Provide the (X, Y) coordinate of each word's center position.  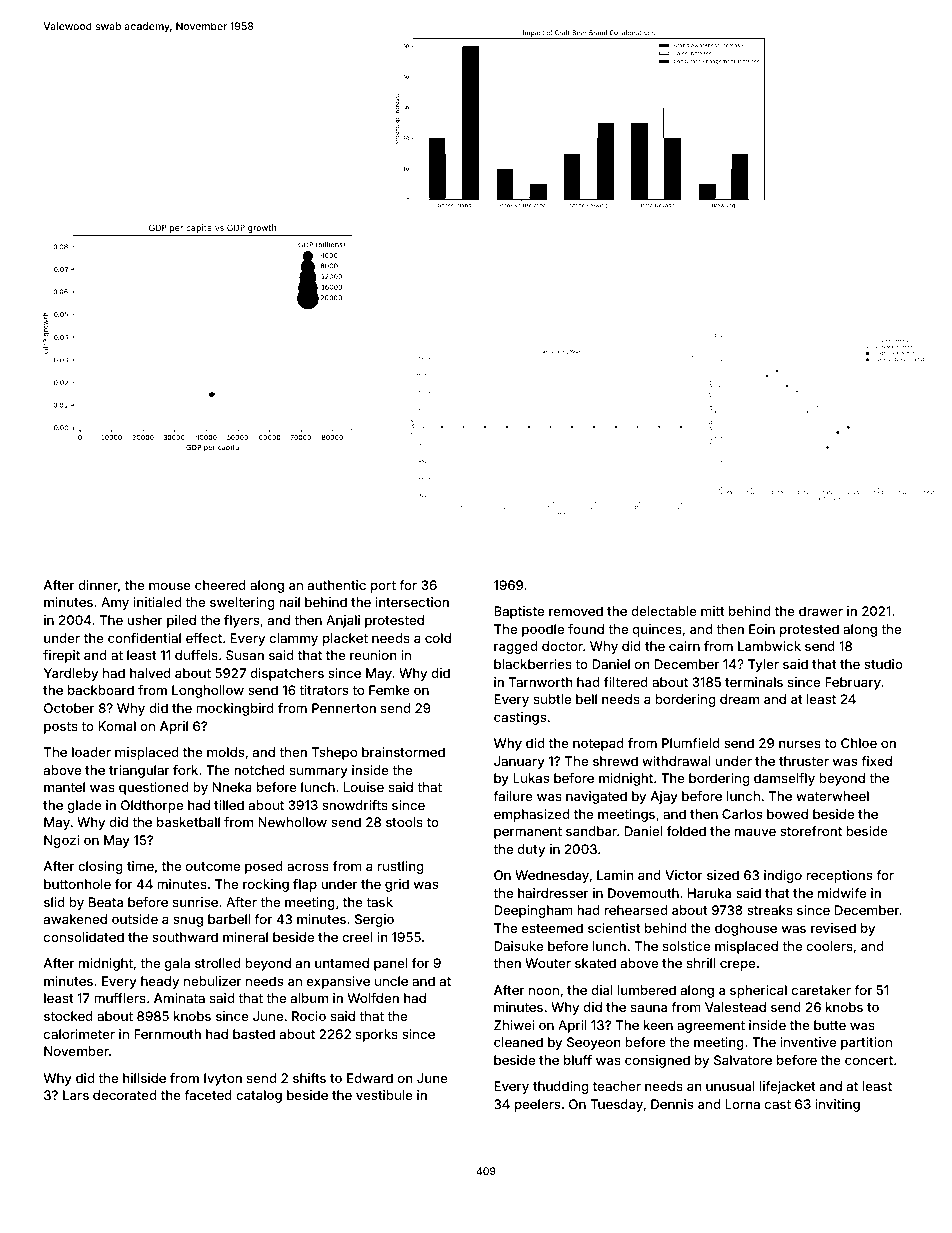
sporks (377, 1035)
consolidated (84, 937)
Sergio (374, 920)
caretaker (821, 990)
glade (84, 806)
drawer (821, 611)
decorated (124, 1095)
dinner (98, 585)
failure (513, 796)
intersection (412, 602)
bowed (787, 814)
